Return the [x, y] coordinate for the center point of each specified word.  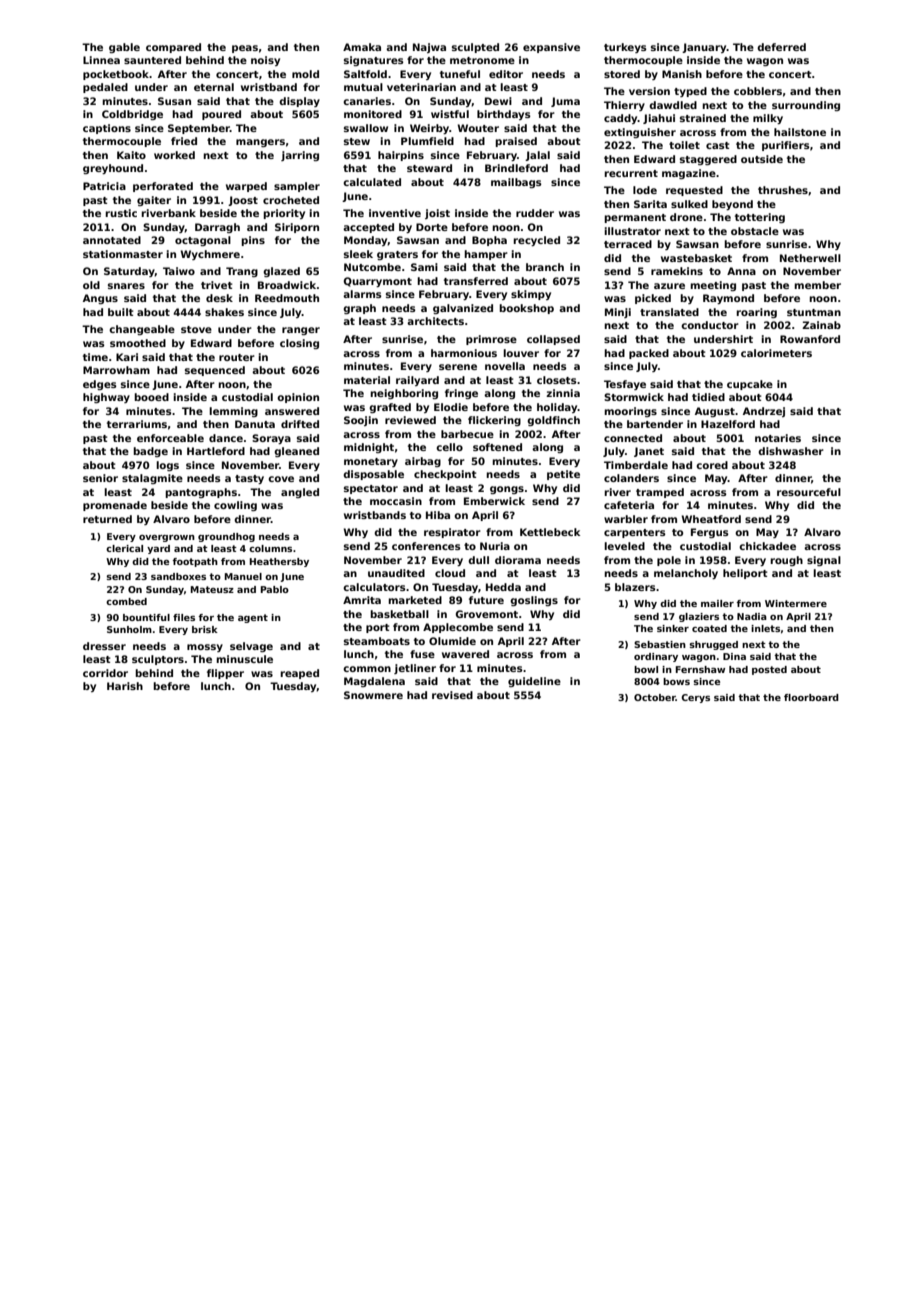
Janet [649, 452]
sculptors [158, 660]
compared [173, 48]
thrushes [783, 190]
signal [824, 561]
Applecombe [458, 628]
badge [150, 452]
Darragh [217, 228]
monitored [373, 114]
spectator [371, 489]
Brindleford [516, 168]
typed [690, 92]
